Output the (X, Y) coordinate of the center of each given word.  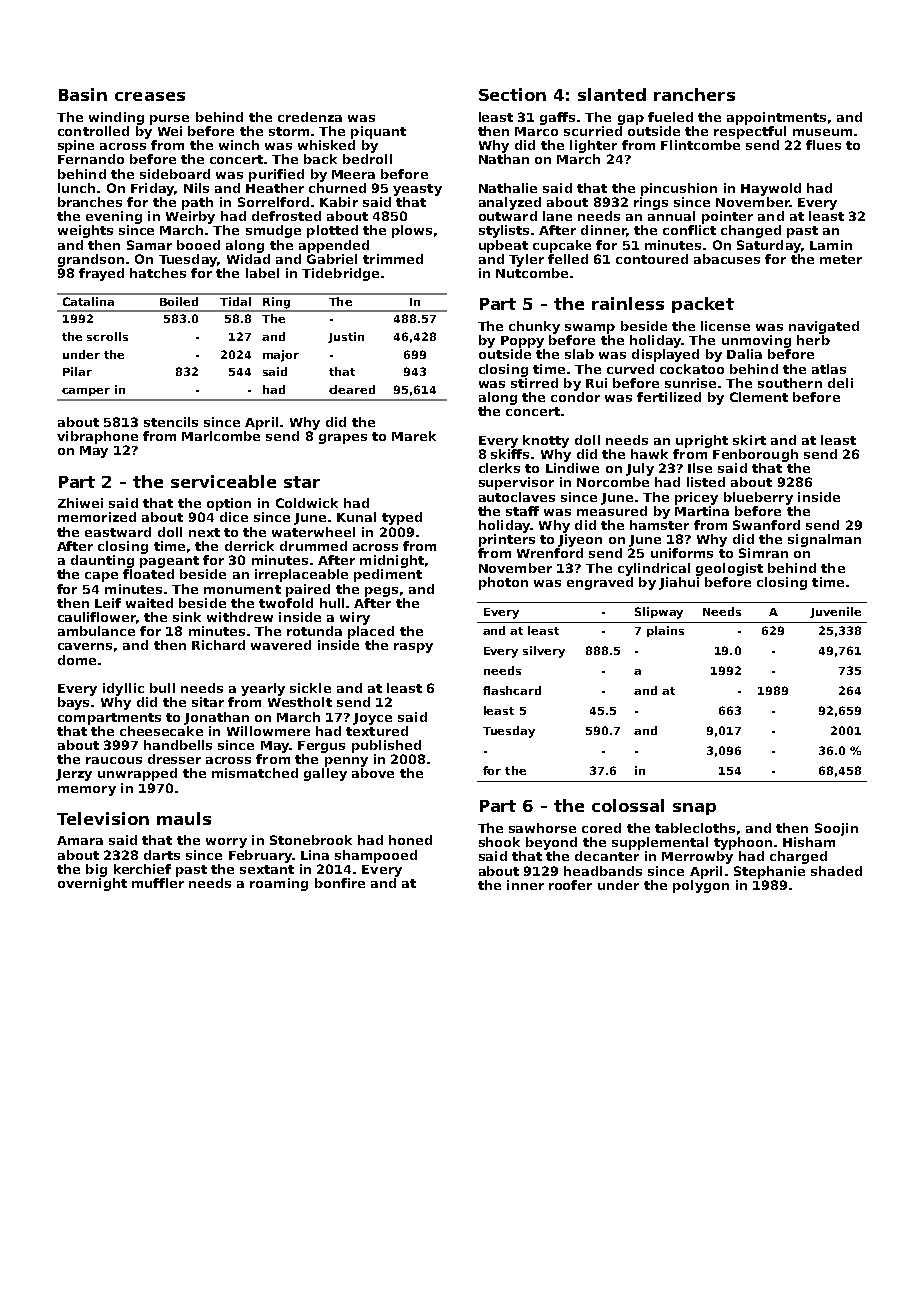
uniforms (682, 553)
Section (512, 94)
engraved (600, 583)
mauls (184, 818)
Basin (83, 94)
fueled (670, 117)
